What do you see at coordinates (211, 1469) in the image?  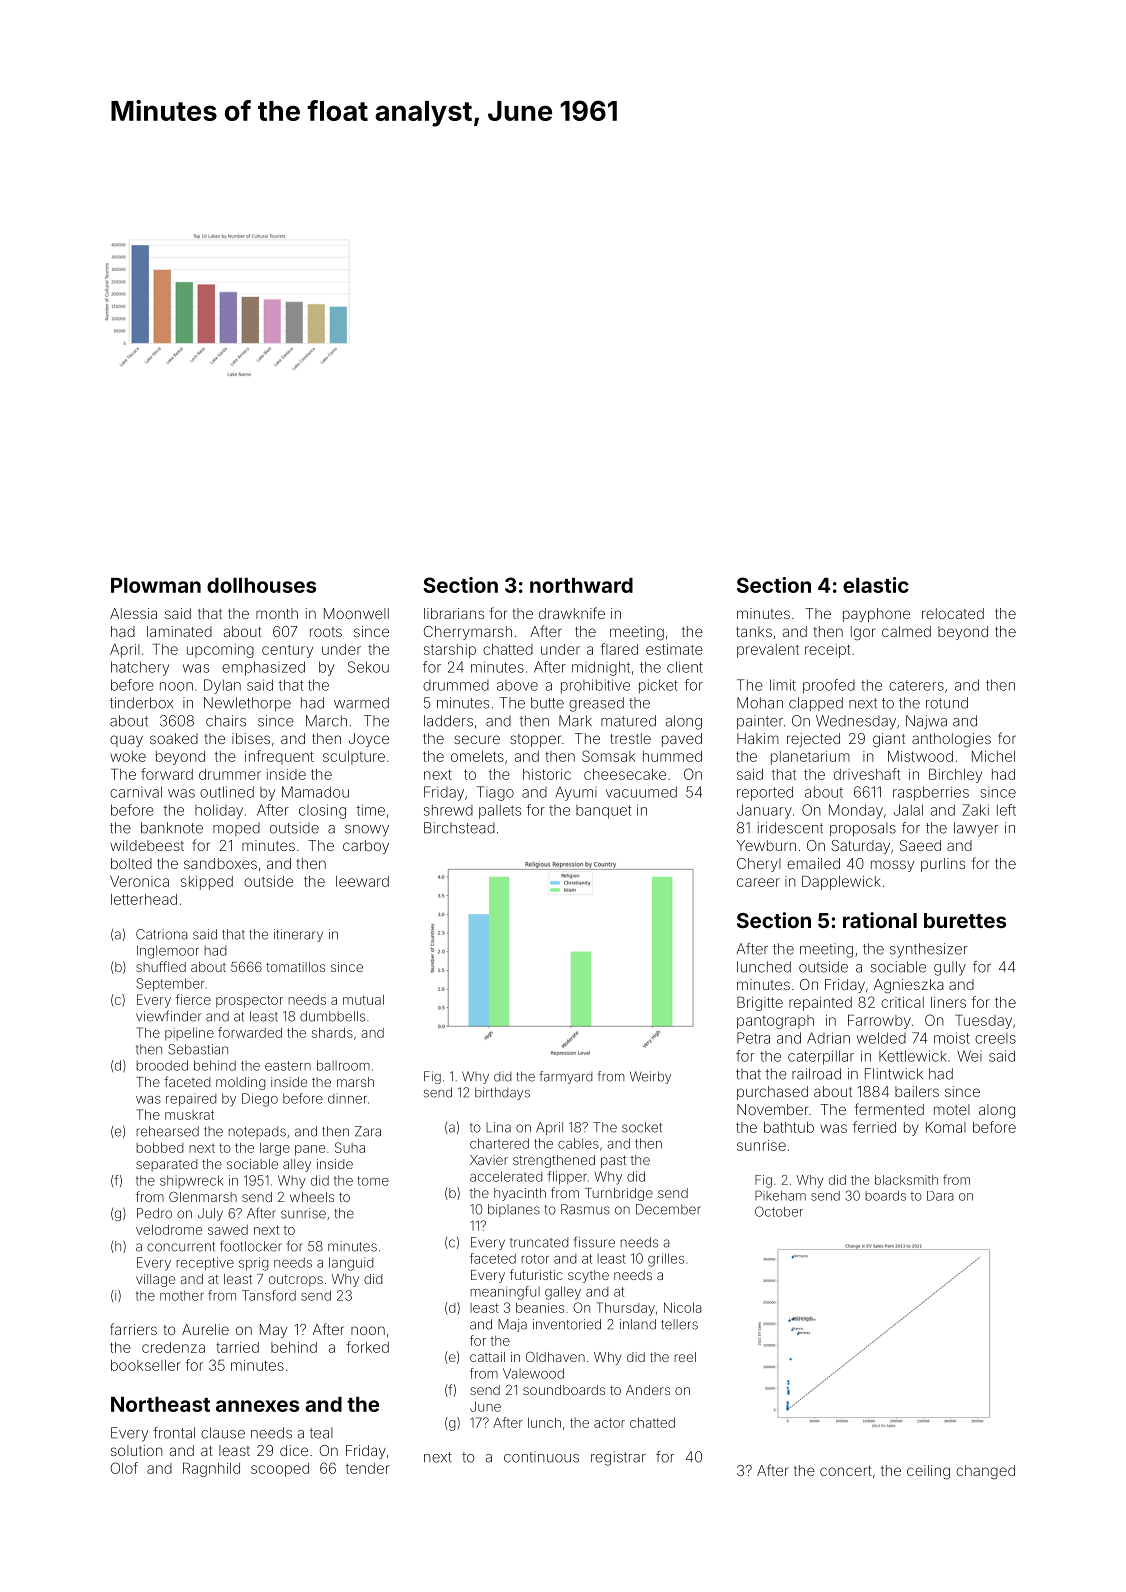 I see `Ragnhild` at bounding box center [211, 1469].
